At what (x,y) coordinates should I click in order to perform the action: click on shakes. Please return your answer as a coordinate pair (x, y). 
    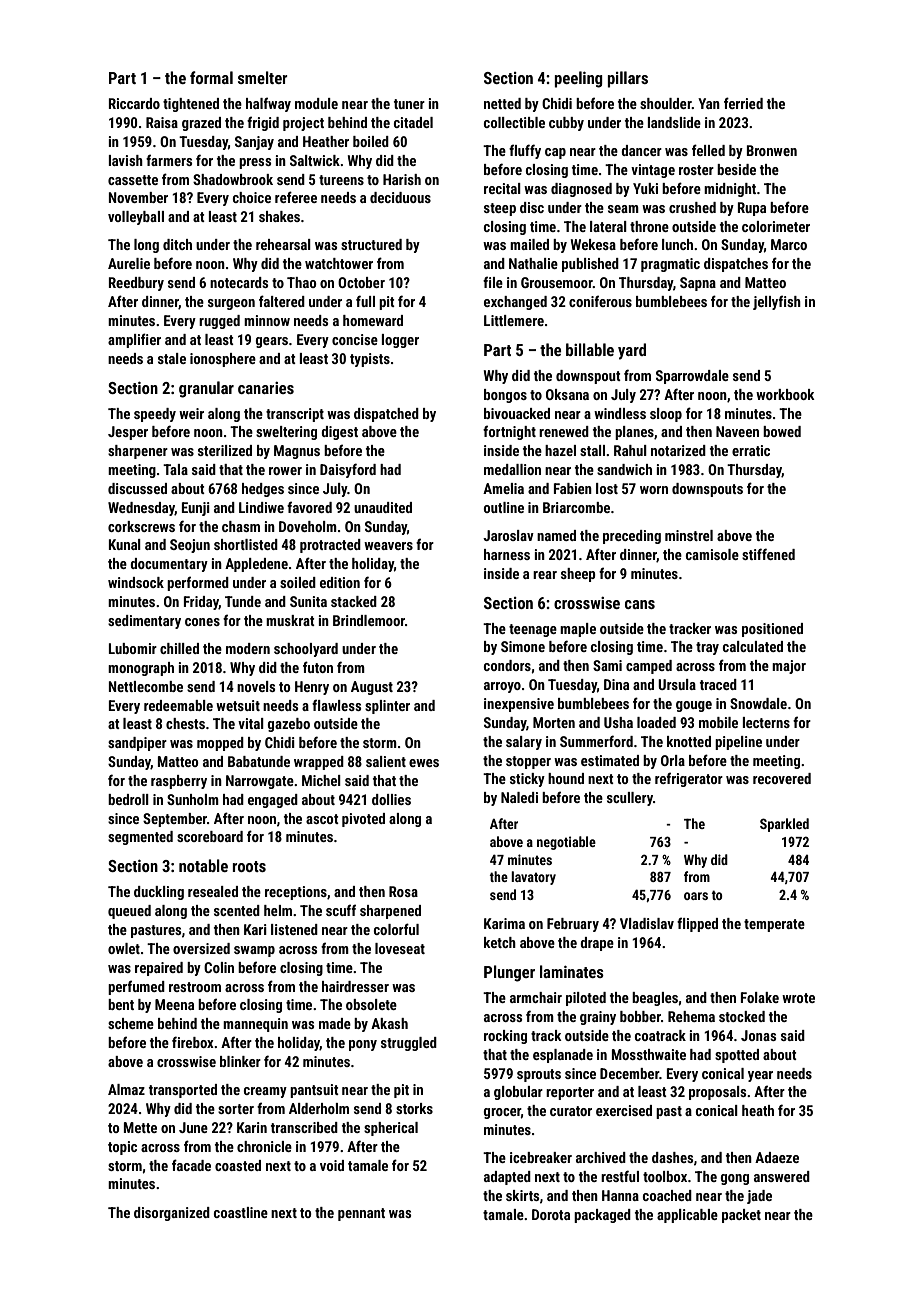
    Looking at the image, I should click on (279, 216).
